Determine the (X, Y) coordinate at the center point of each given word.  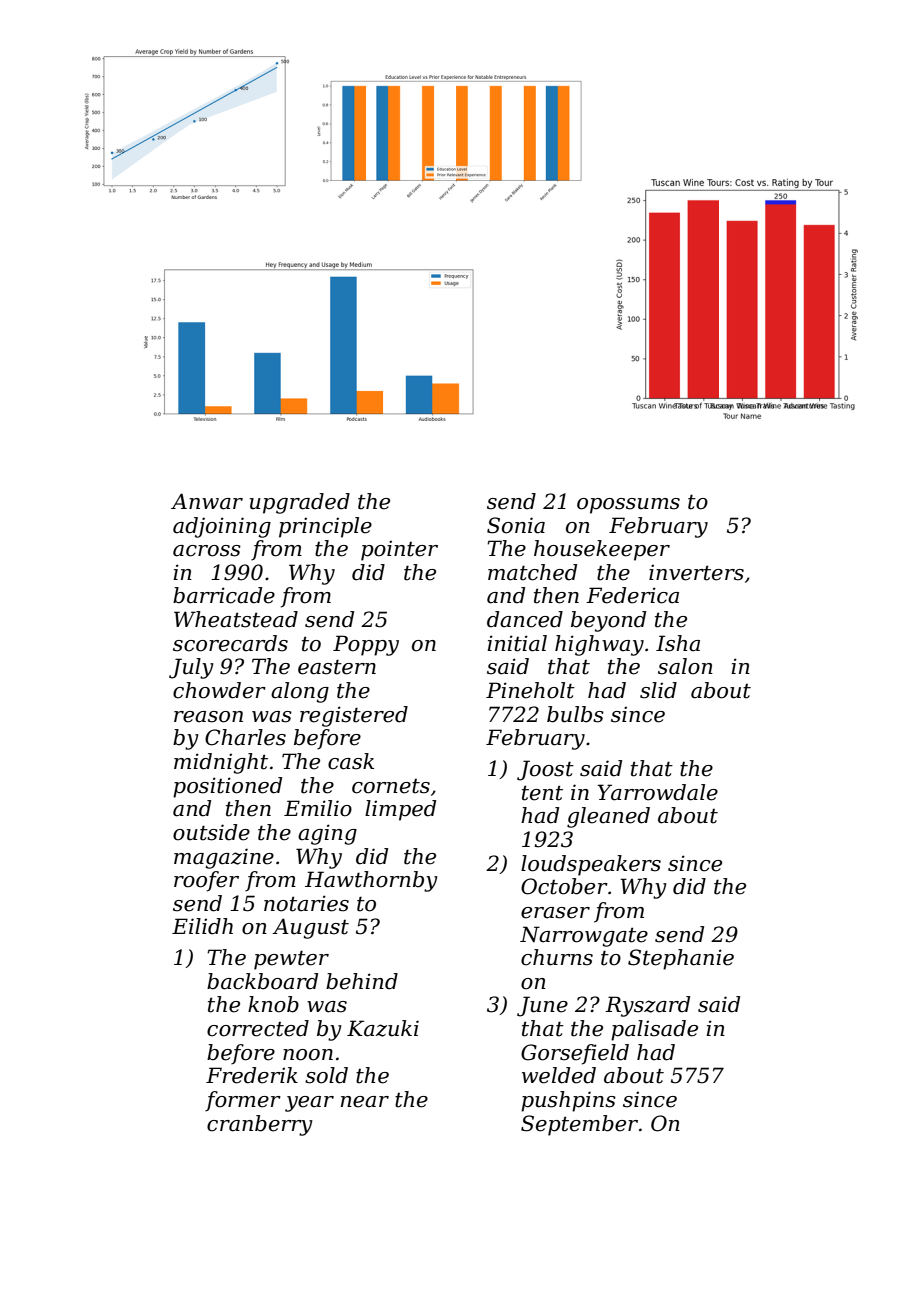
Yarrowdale (657, 792)
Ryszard (647, 1006)
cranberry (260, 1125)
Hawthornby (371, 881)
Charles (245, 737)
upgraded (300, 503)
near (365, 1102)
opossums (628, 506)
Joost (545, 770)
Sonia (516, 525)
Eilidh (202, 926)
